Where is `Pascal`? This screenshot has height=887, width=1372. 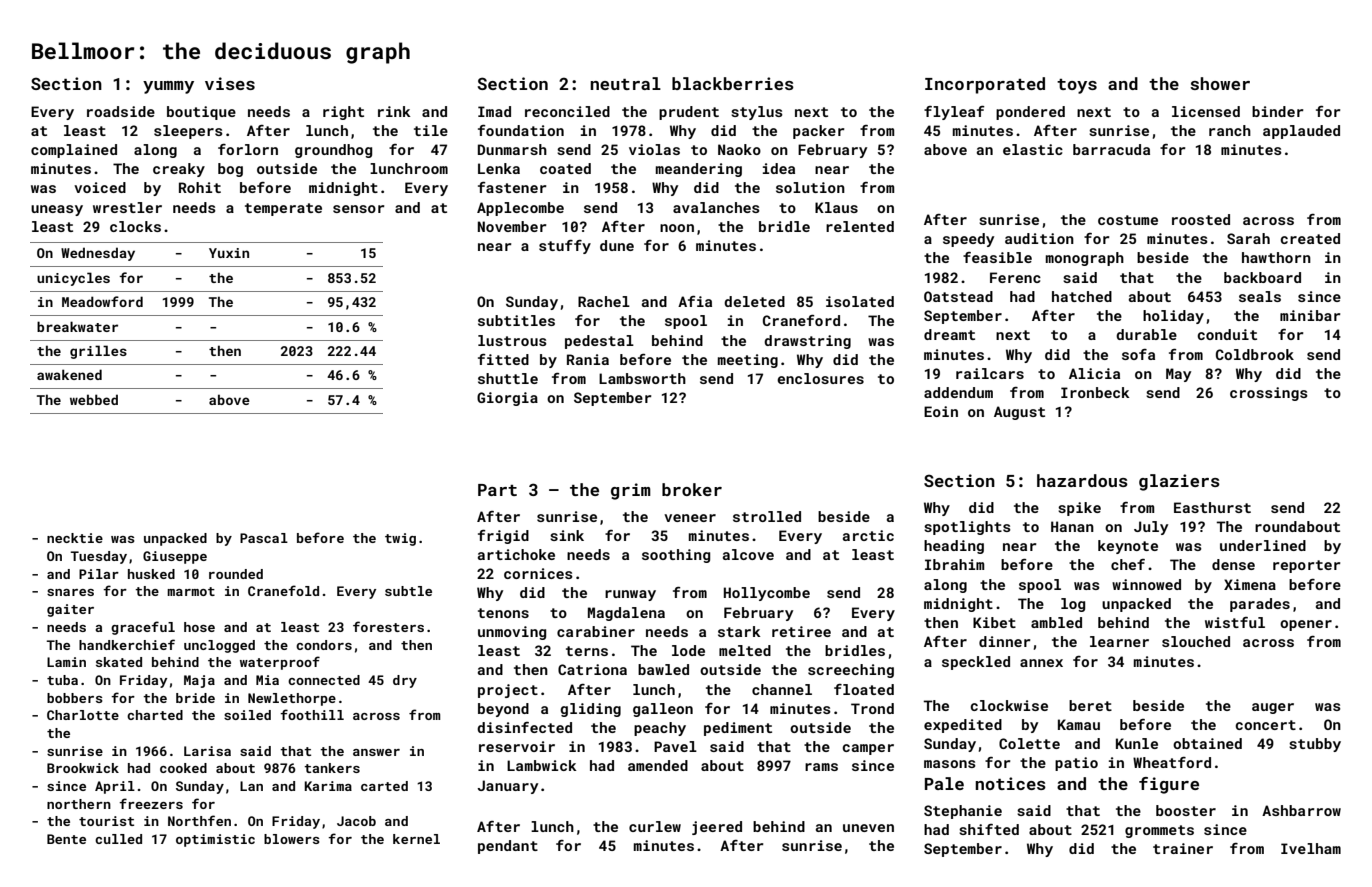 Pascal is located at coordinates (264, 538).
